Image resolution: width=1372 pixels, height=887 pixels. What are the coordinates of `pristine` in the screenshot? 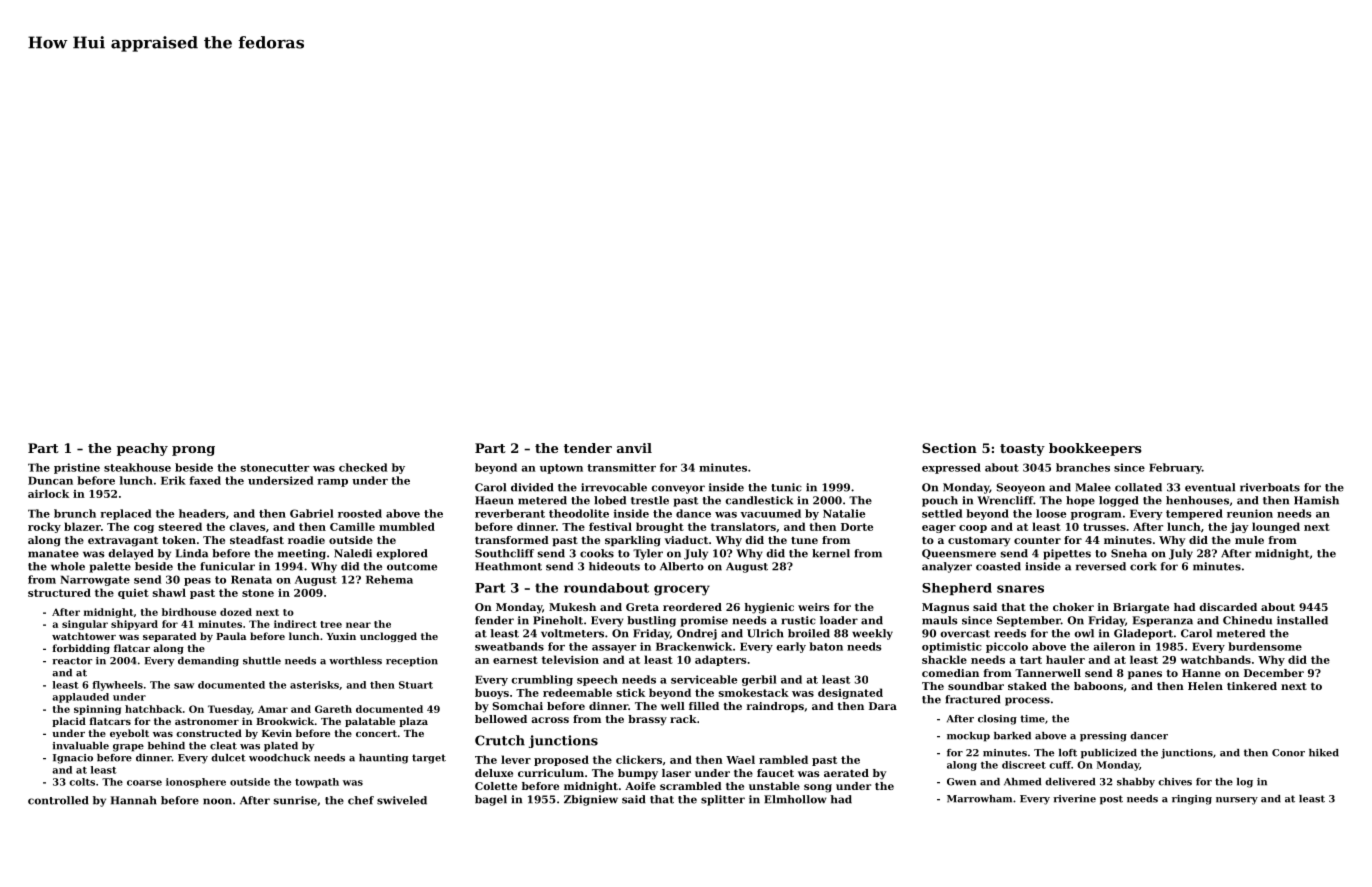 It's located at (77, 468).
